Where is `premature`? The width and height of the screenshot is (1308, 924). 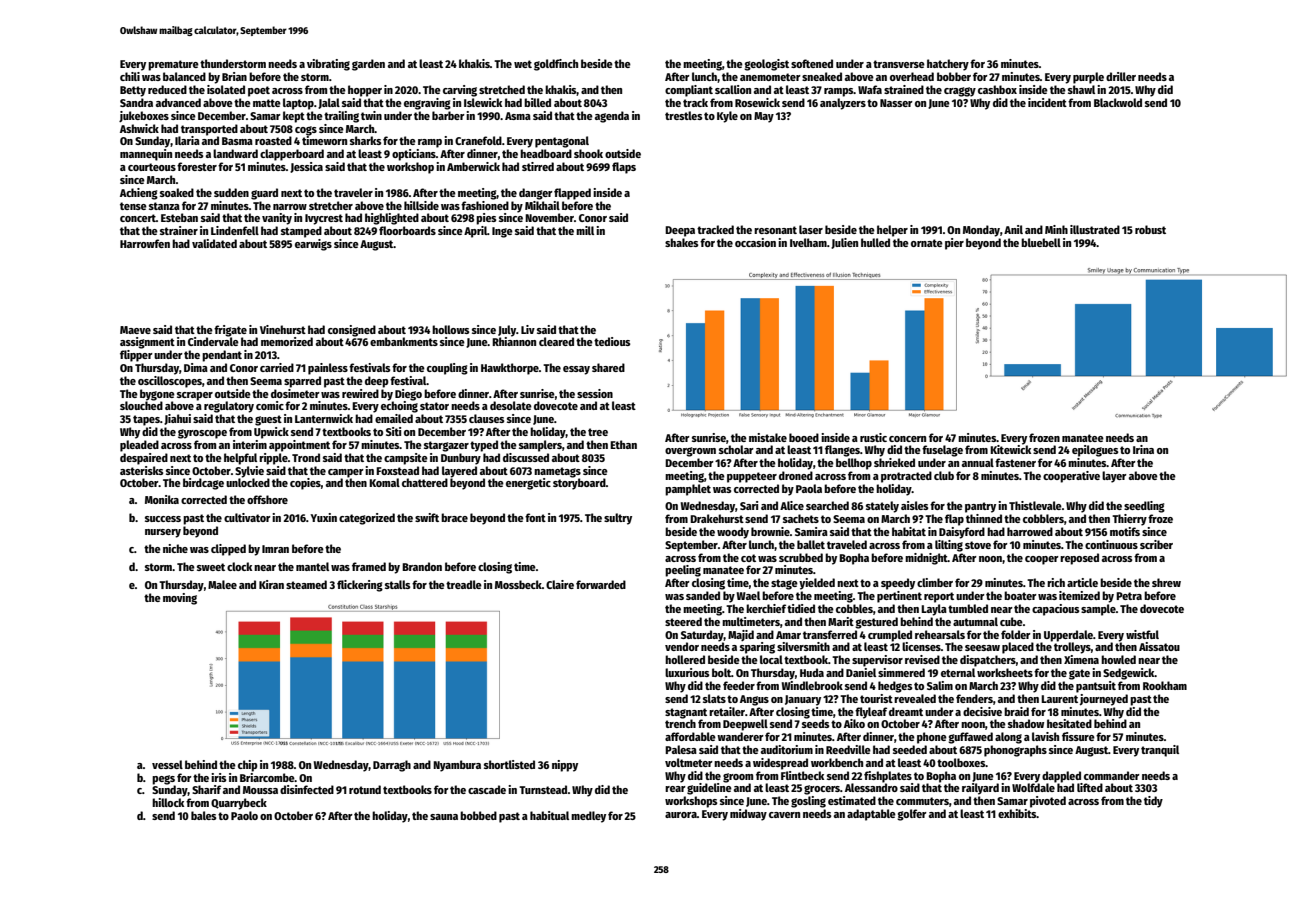
premature is located at coordinates (173, 65).
